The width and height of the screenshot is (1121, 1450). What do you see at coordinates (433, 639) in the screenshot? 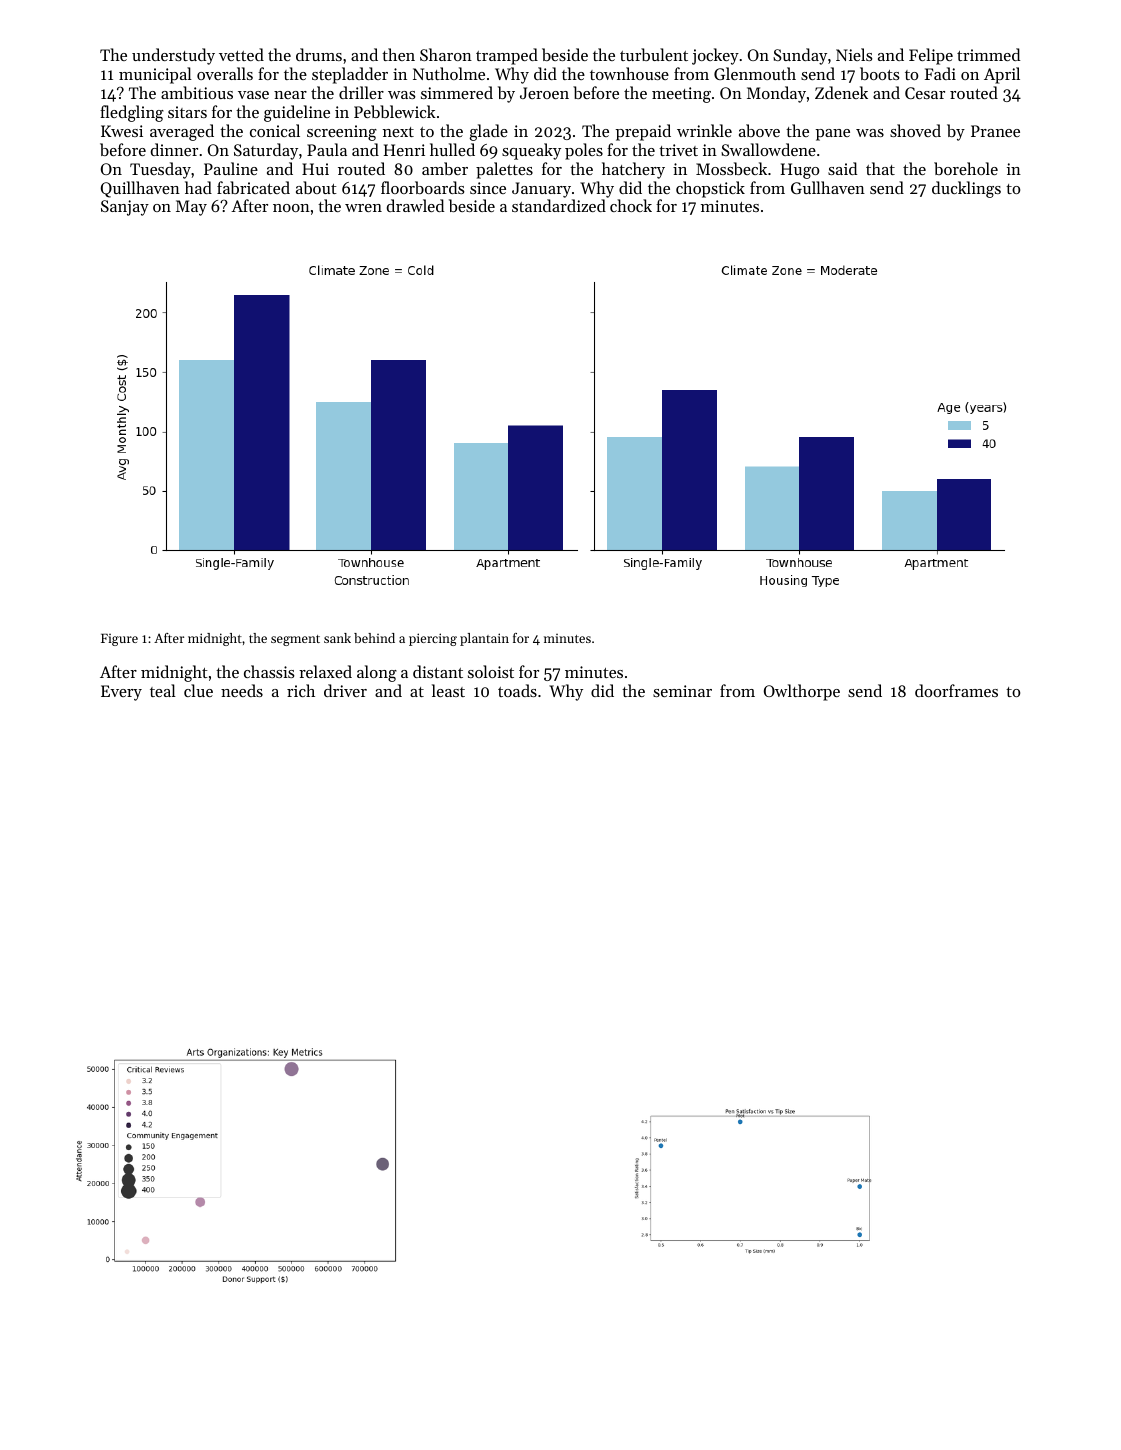
I see `piercing` at bounding box center [433, 639].
